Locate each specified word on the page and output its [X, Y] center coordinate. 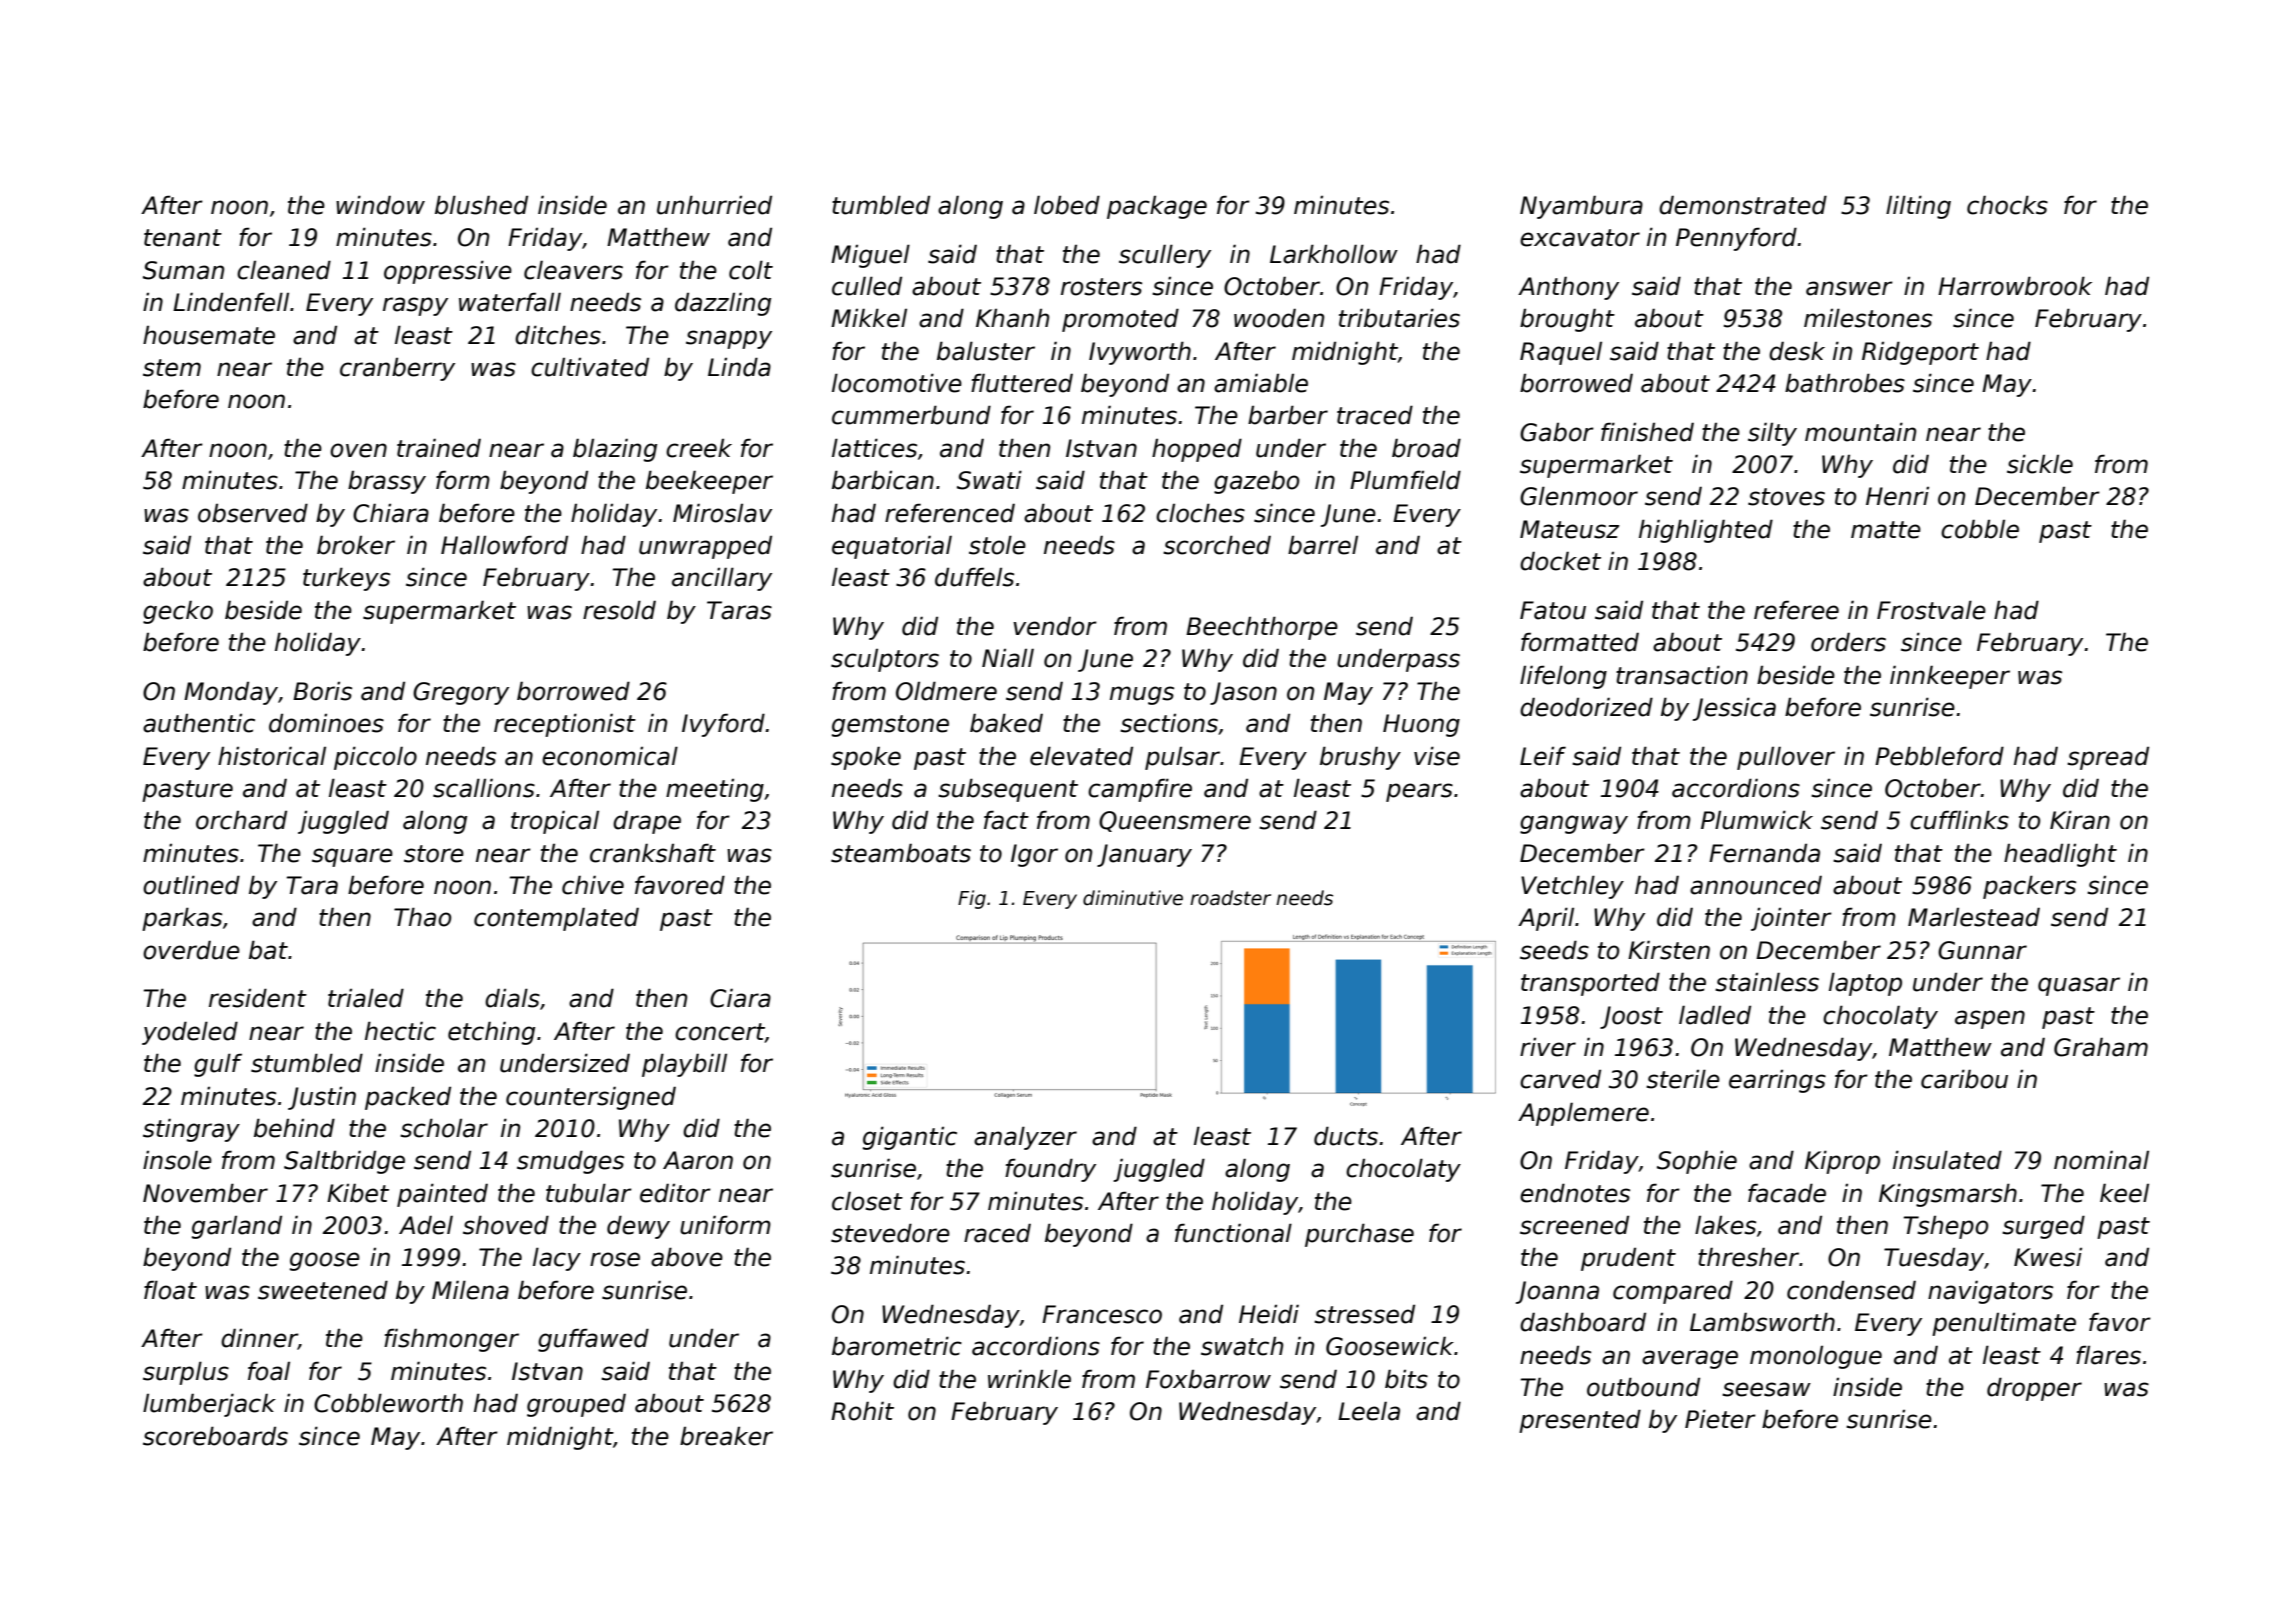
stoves [1786, 497]
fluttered [1022, 383]
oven [358, 450]
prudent [1628, 1259]
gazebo [1256, 482]
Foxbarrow [1208, 1379]
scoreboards [215, 1436]
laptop [1865, 984]
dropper [2034, 1389]
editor [675, 1193]
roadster [1230, 898]
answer [1849, 288]
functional [1233, 1233]
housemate [209, 335]
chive [593, 885]
